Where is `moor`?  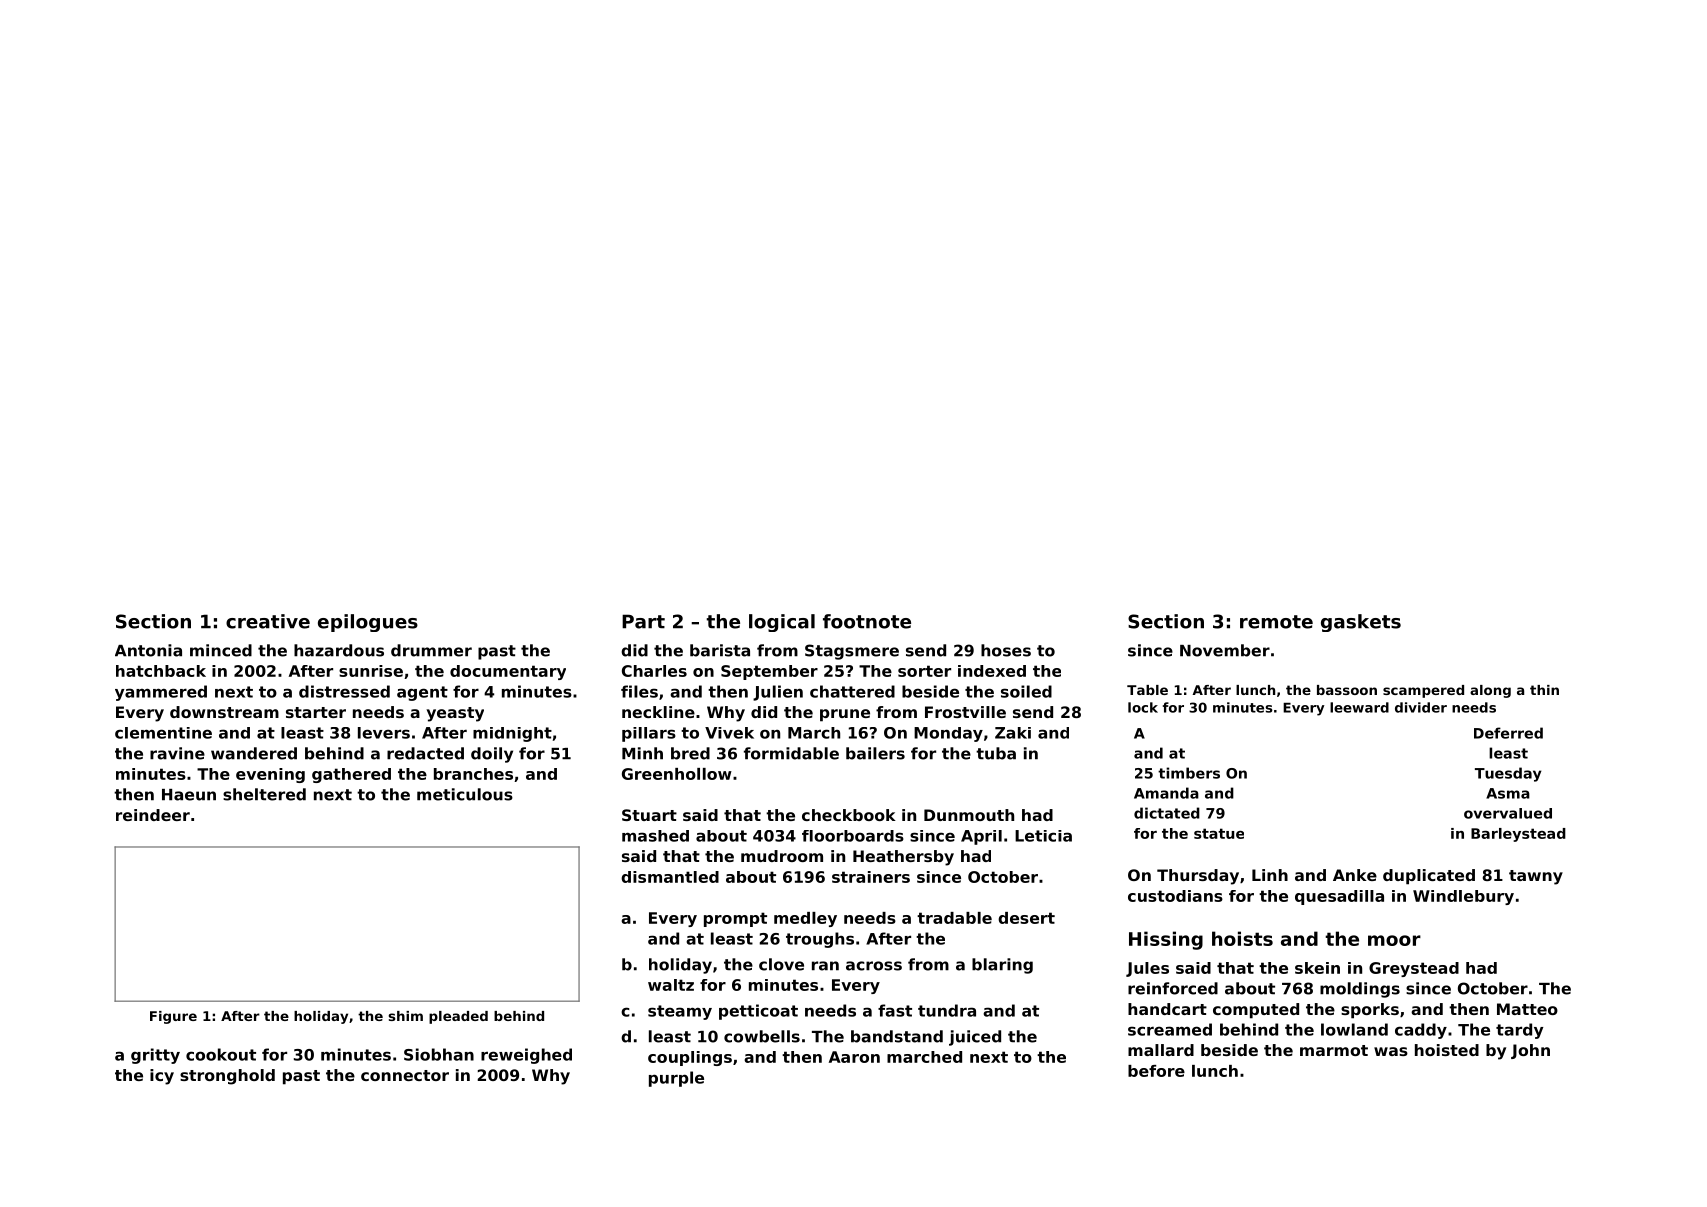 moor is located at coordinates (1394, 940).
